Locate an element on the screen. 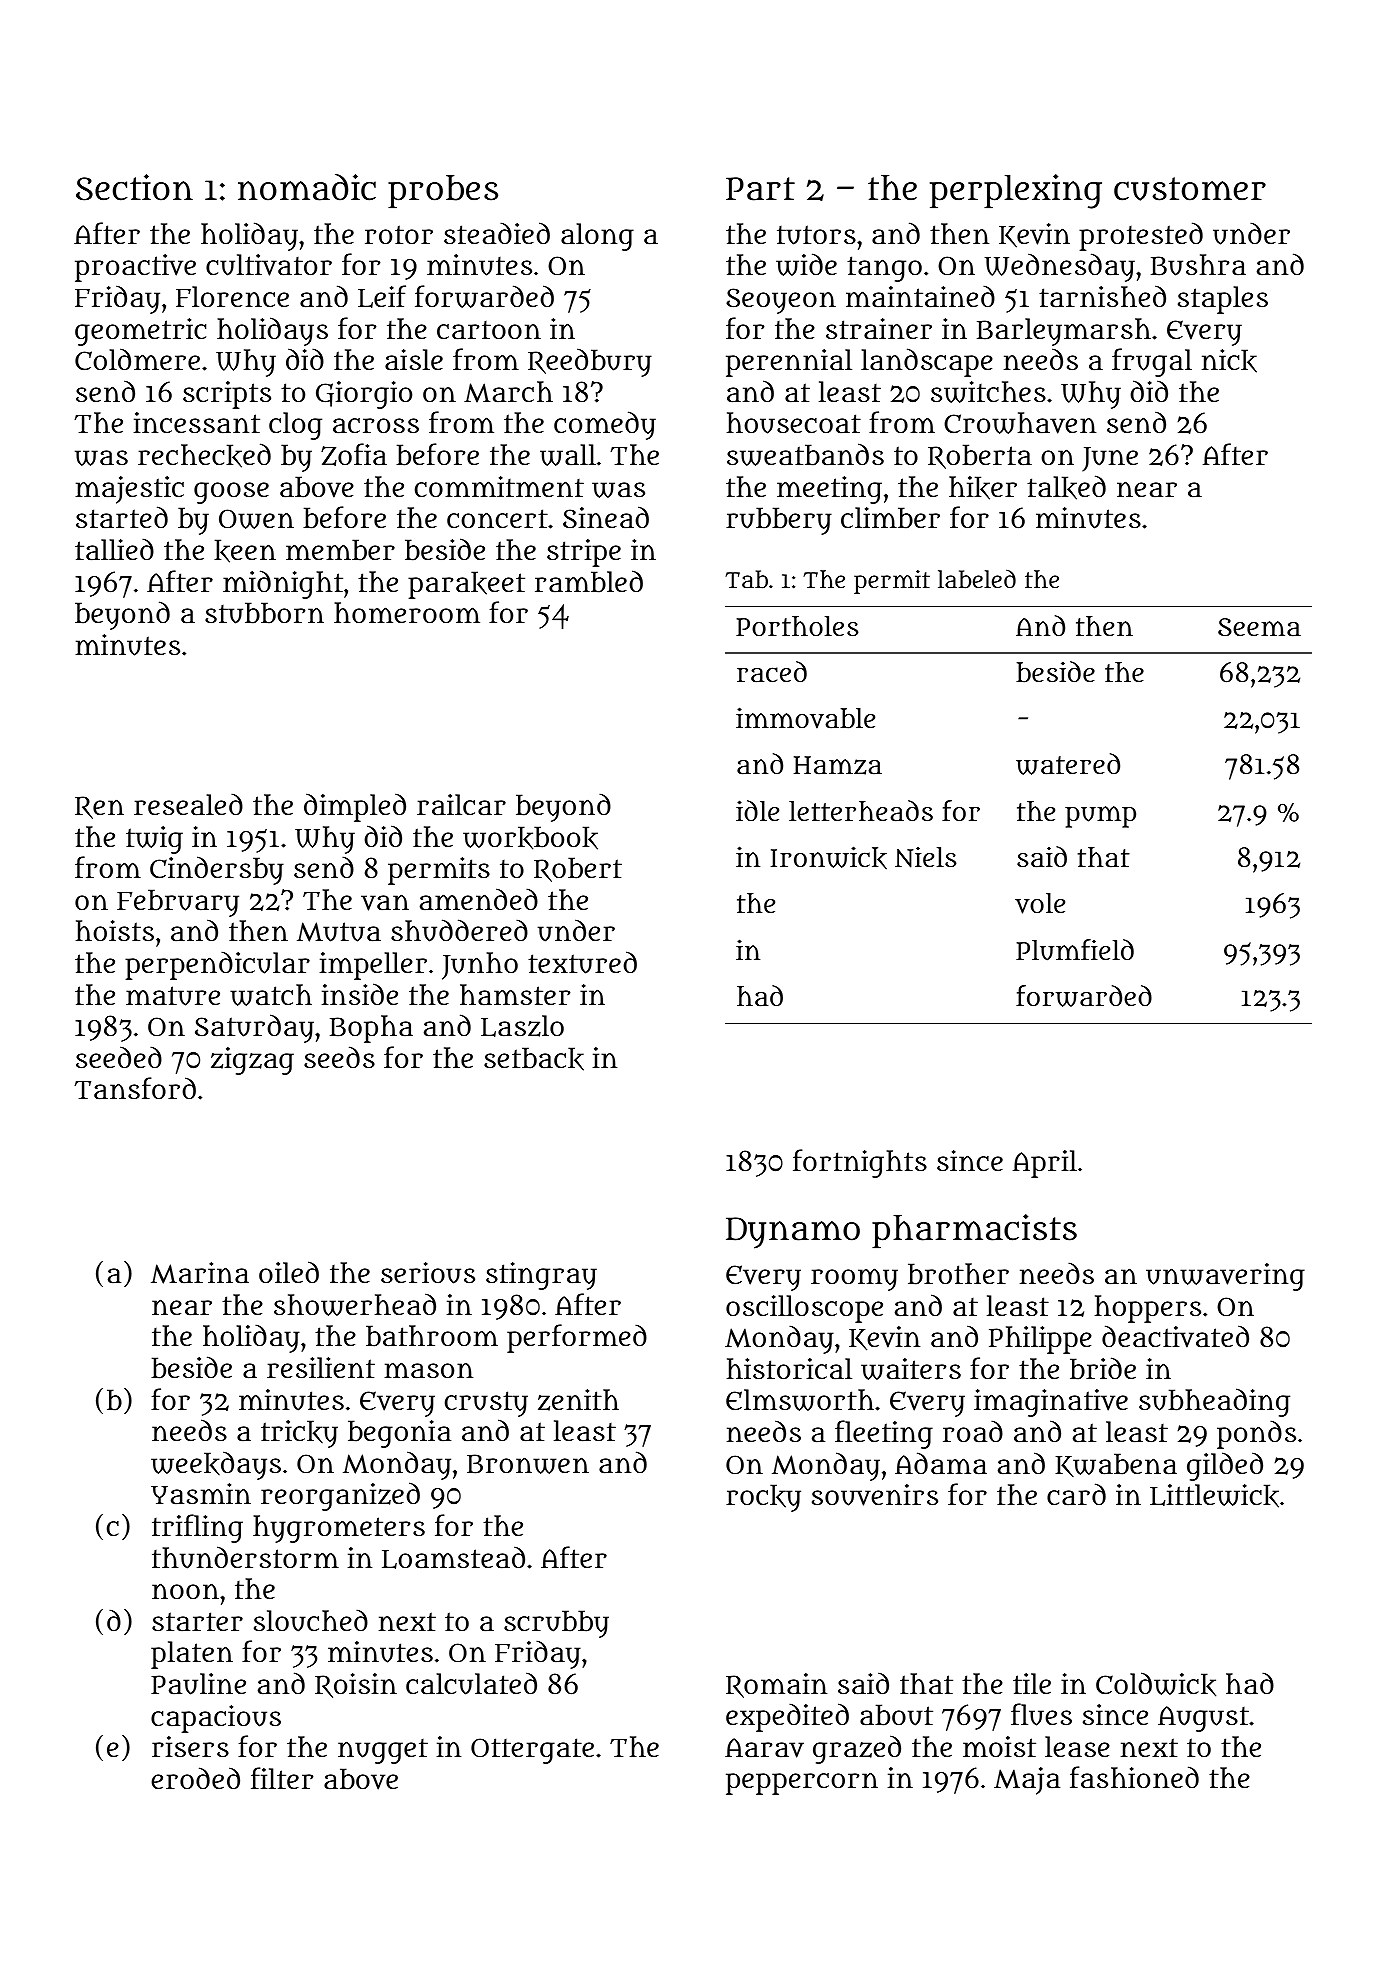 Image resolution: width=1386 pixels, height=1969 pixels. Plumfield is located at coordinates (1075, 950).
